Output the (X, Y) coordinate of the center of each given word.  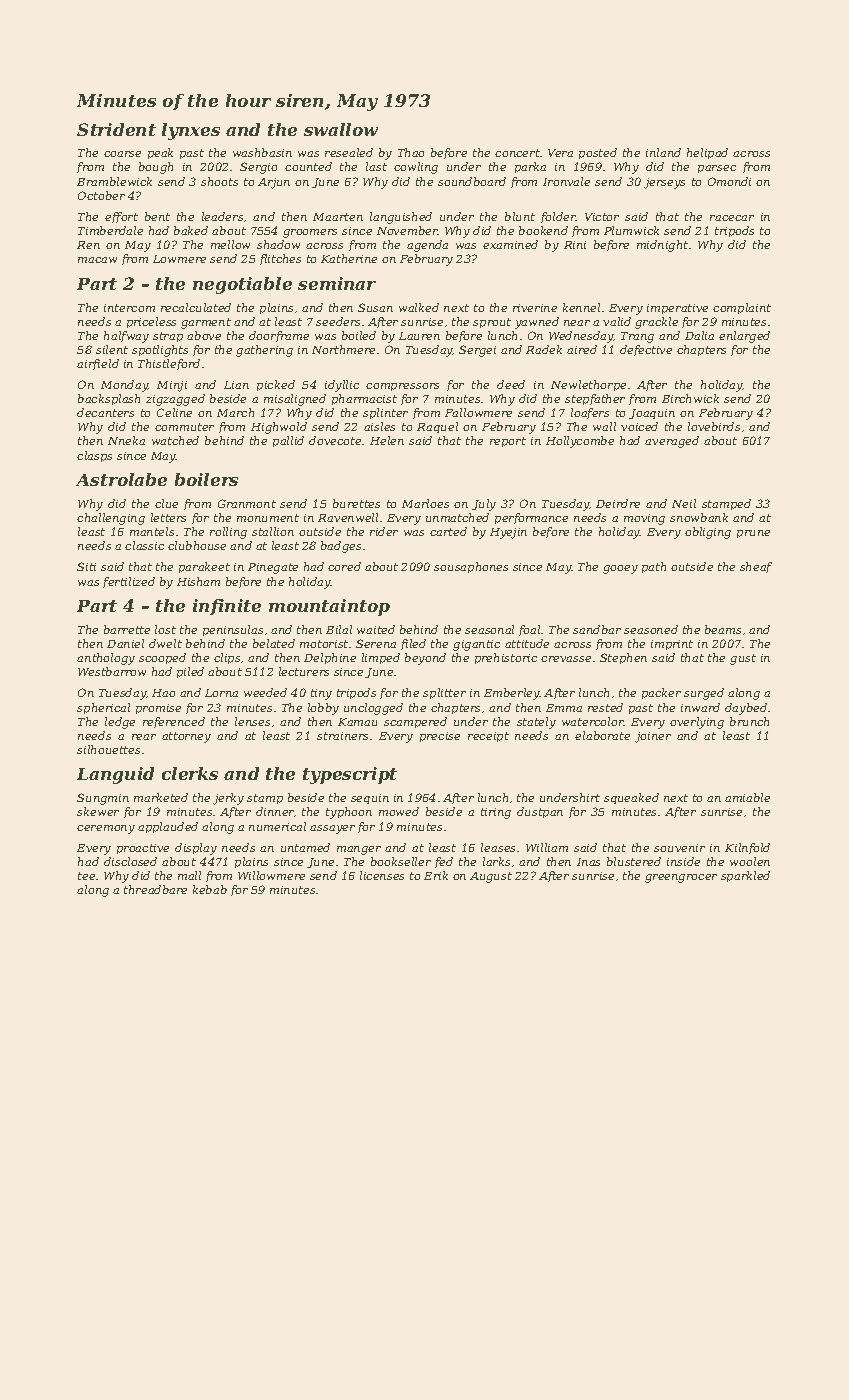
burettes (356, 503)
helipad (707, 153)
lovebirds (714, 426)
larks (496, 861)
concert (517, 153)
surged (704, 694)
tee (86, 876)
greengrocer (681, 878)
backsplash (109, 399)
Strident (116, 129)
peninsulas (233, 630)
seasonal (489, 629)
